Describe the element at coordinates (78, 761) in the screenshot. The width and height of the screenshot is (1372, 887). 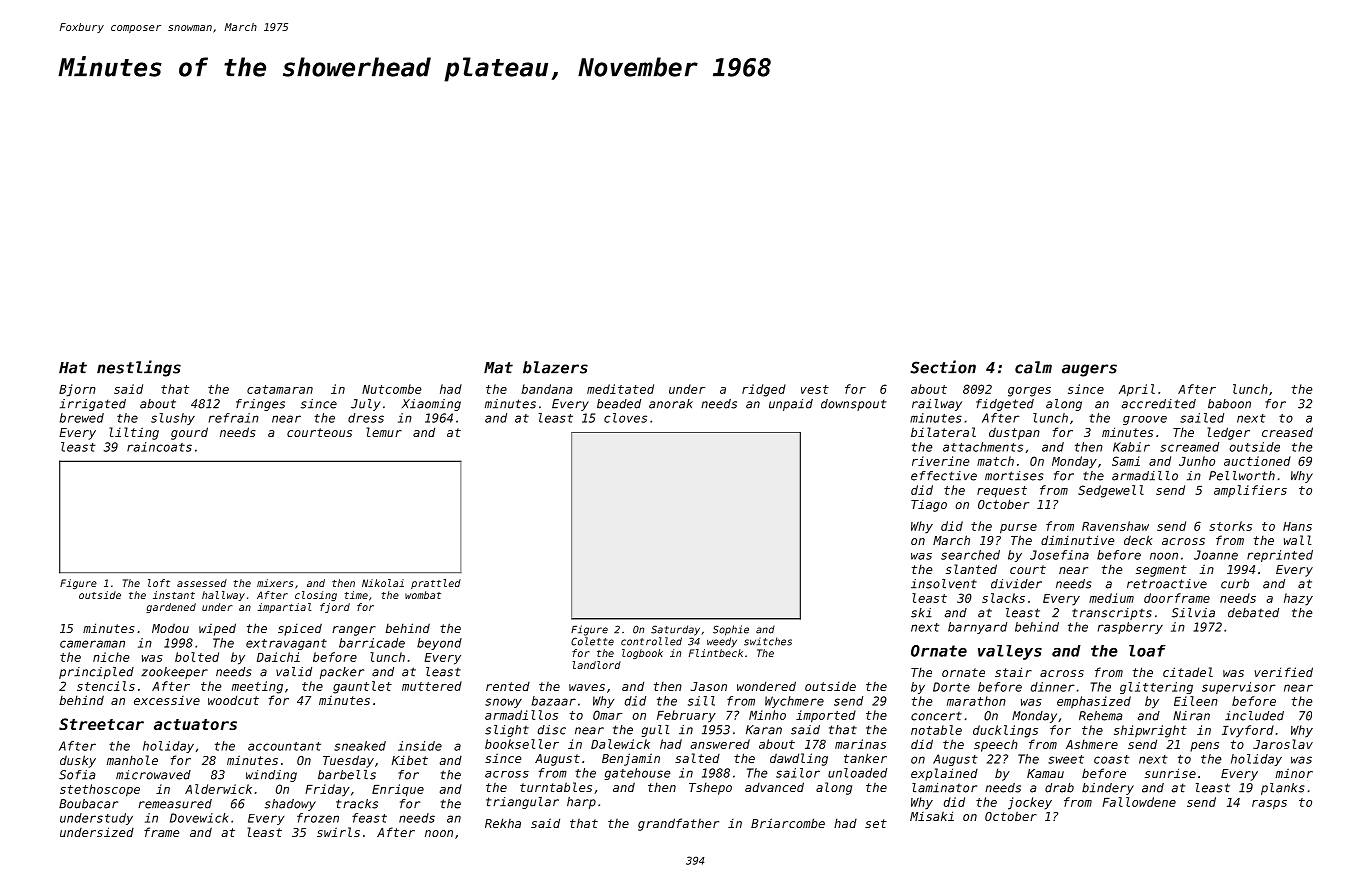
I see `dusky` at that location.
